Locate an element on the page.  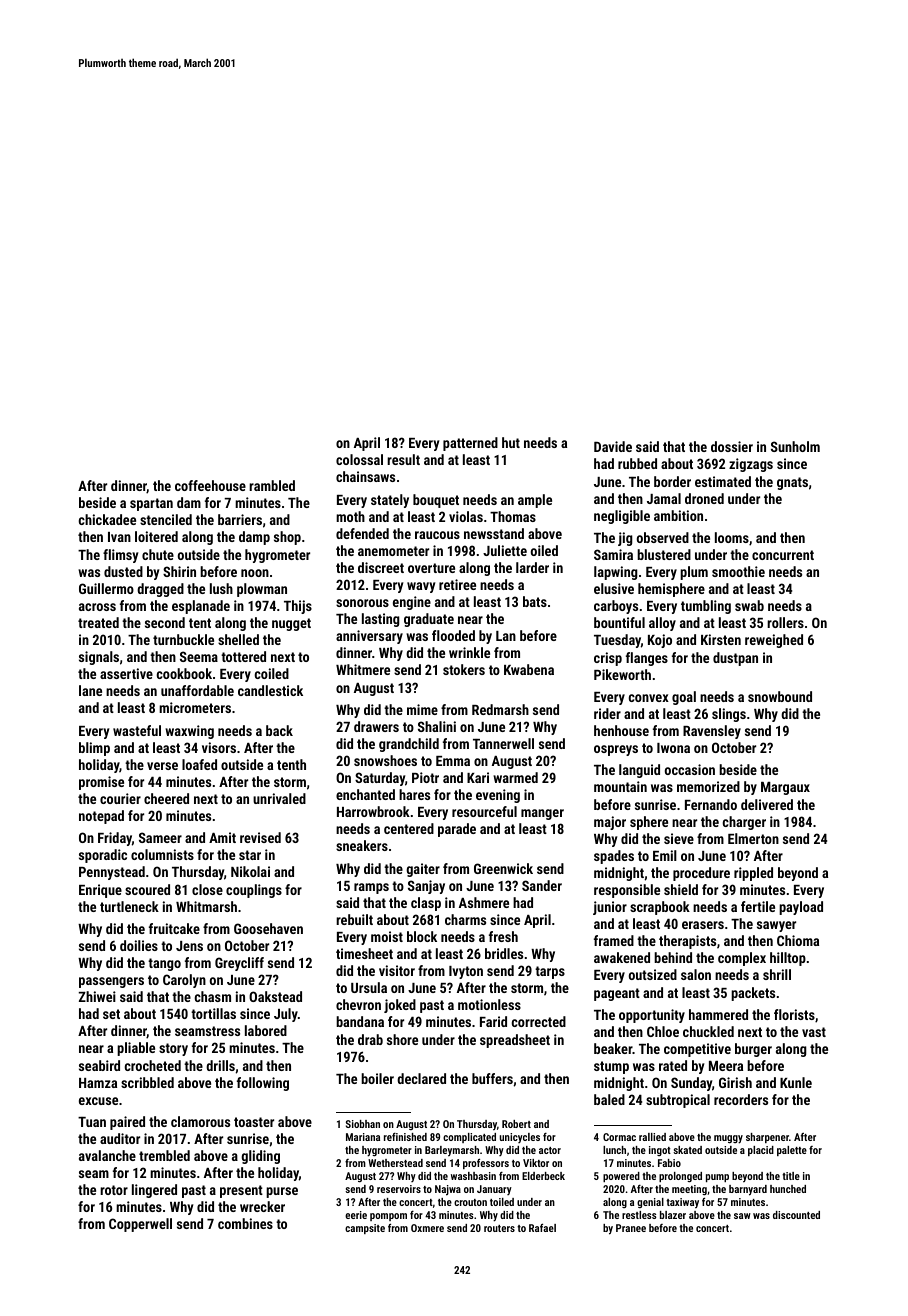
evening is located at coordinates (498, 796).
